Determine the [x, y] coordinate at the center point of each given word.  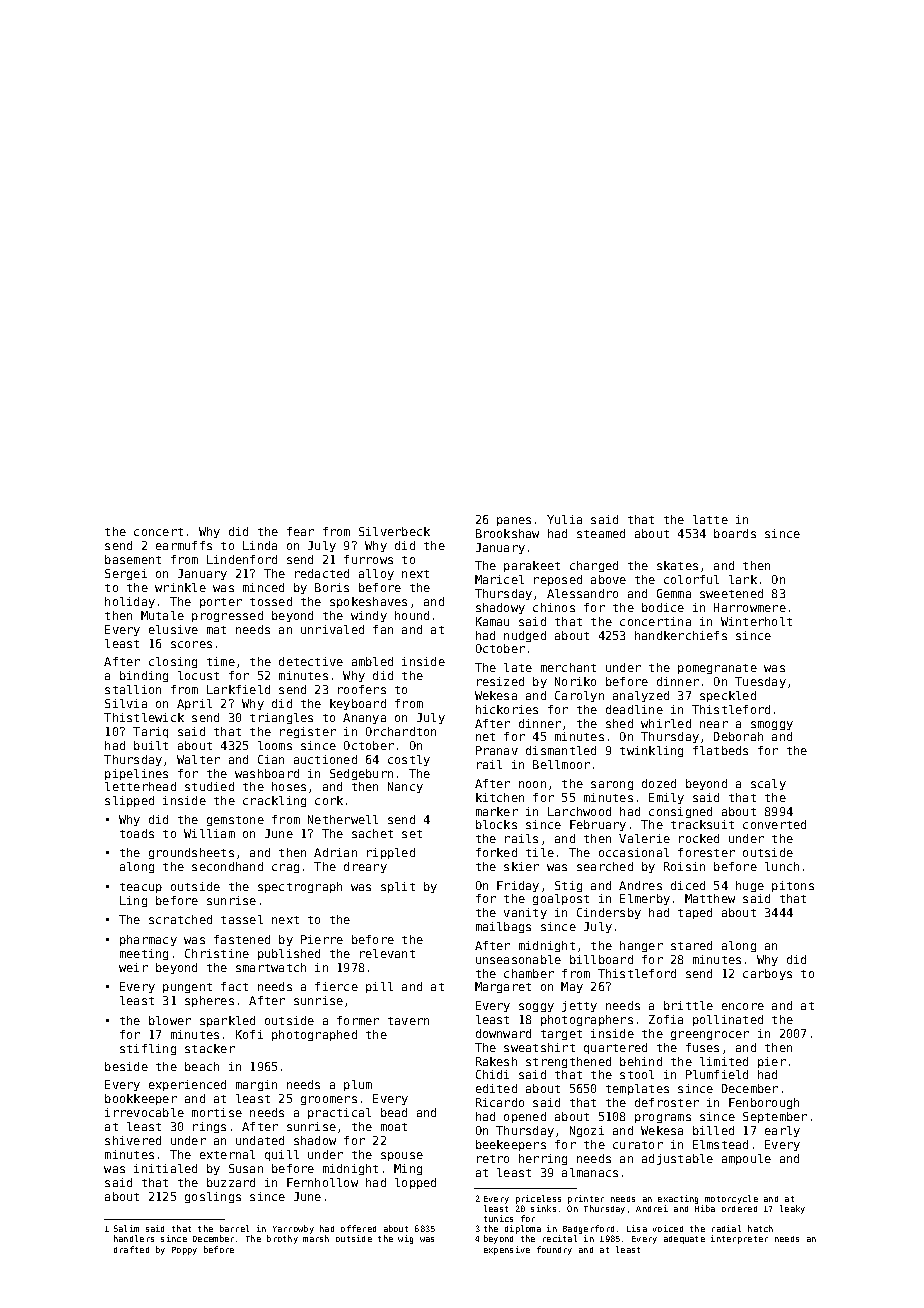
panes [514, 521]
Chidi [492, 1074]
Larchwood [579, 811]
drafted [131, 1249]
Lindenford [242, 559]
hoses [289, 786]
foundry [554, 1250]
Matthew [710, 898]
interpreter [739, 1239]
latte [710, 519]
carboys [767, 974]
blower [170, 1020]
